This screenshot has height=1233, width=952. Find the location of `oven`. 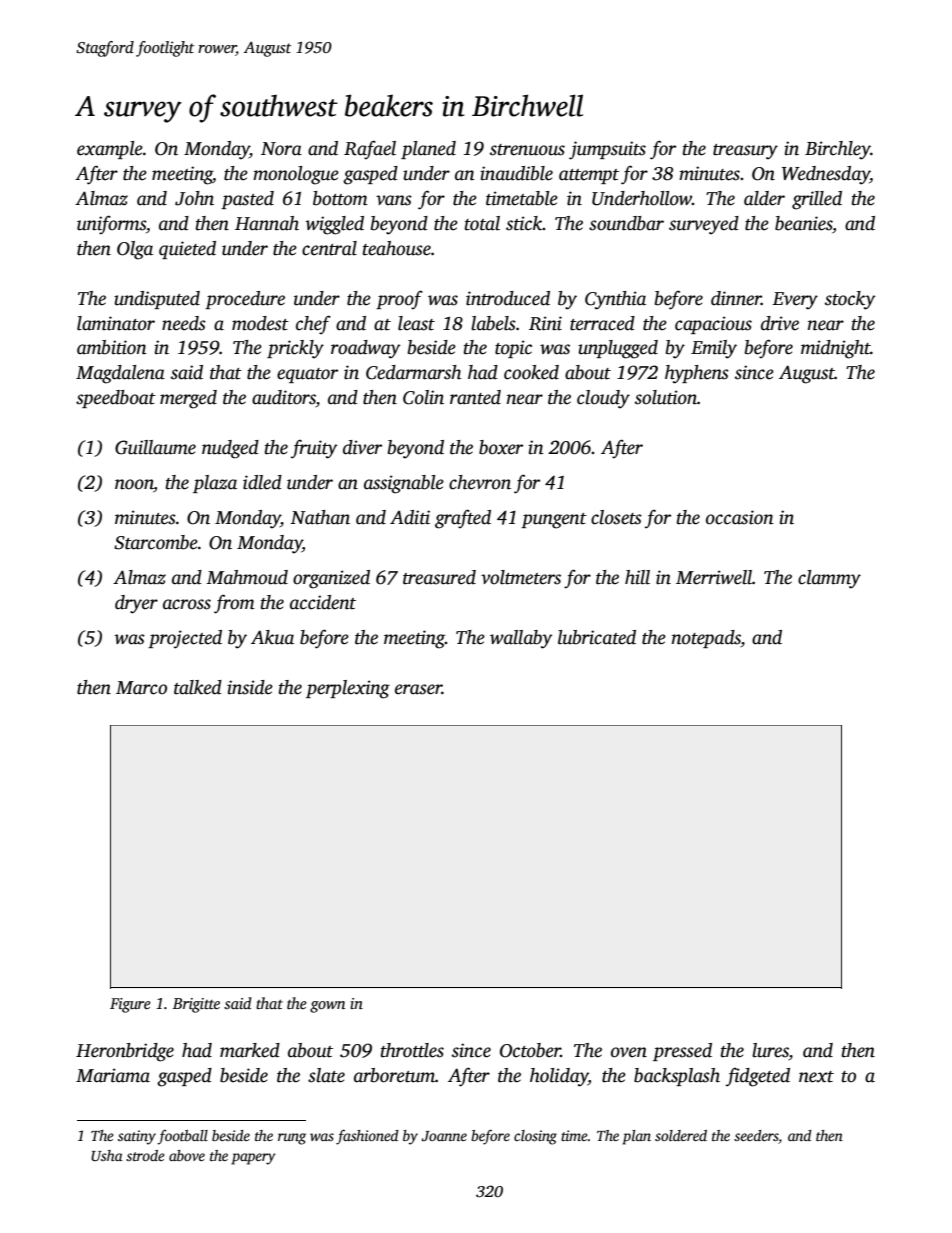

oven is located at coordinates (629, 1052).
